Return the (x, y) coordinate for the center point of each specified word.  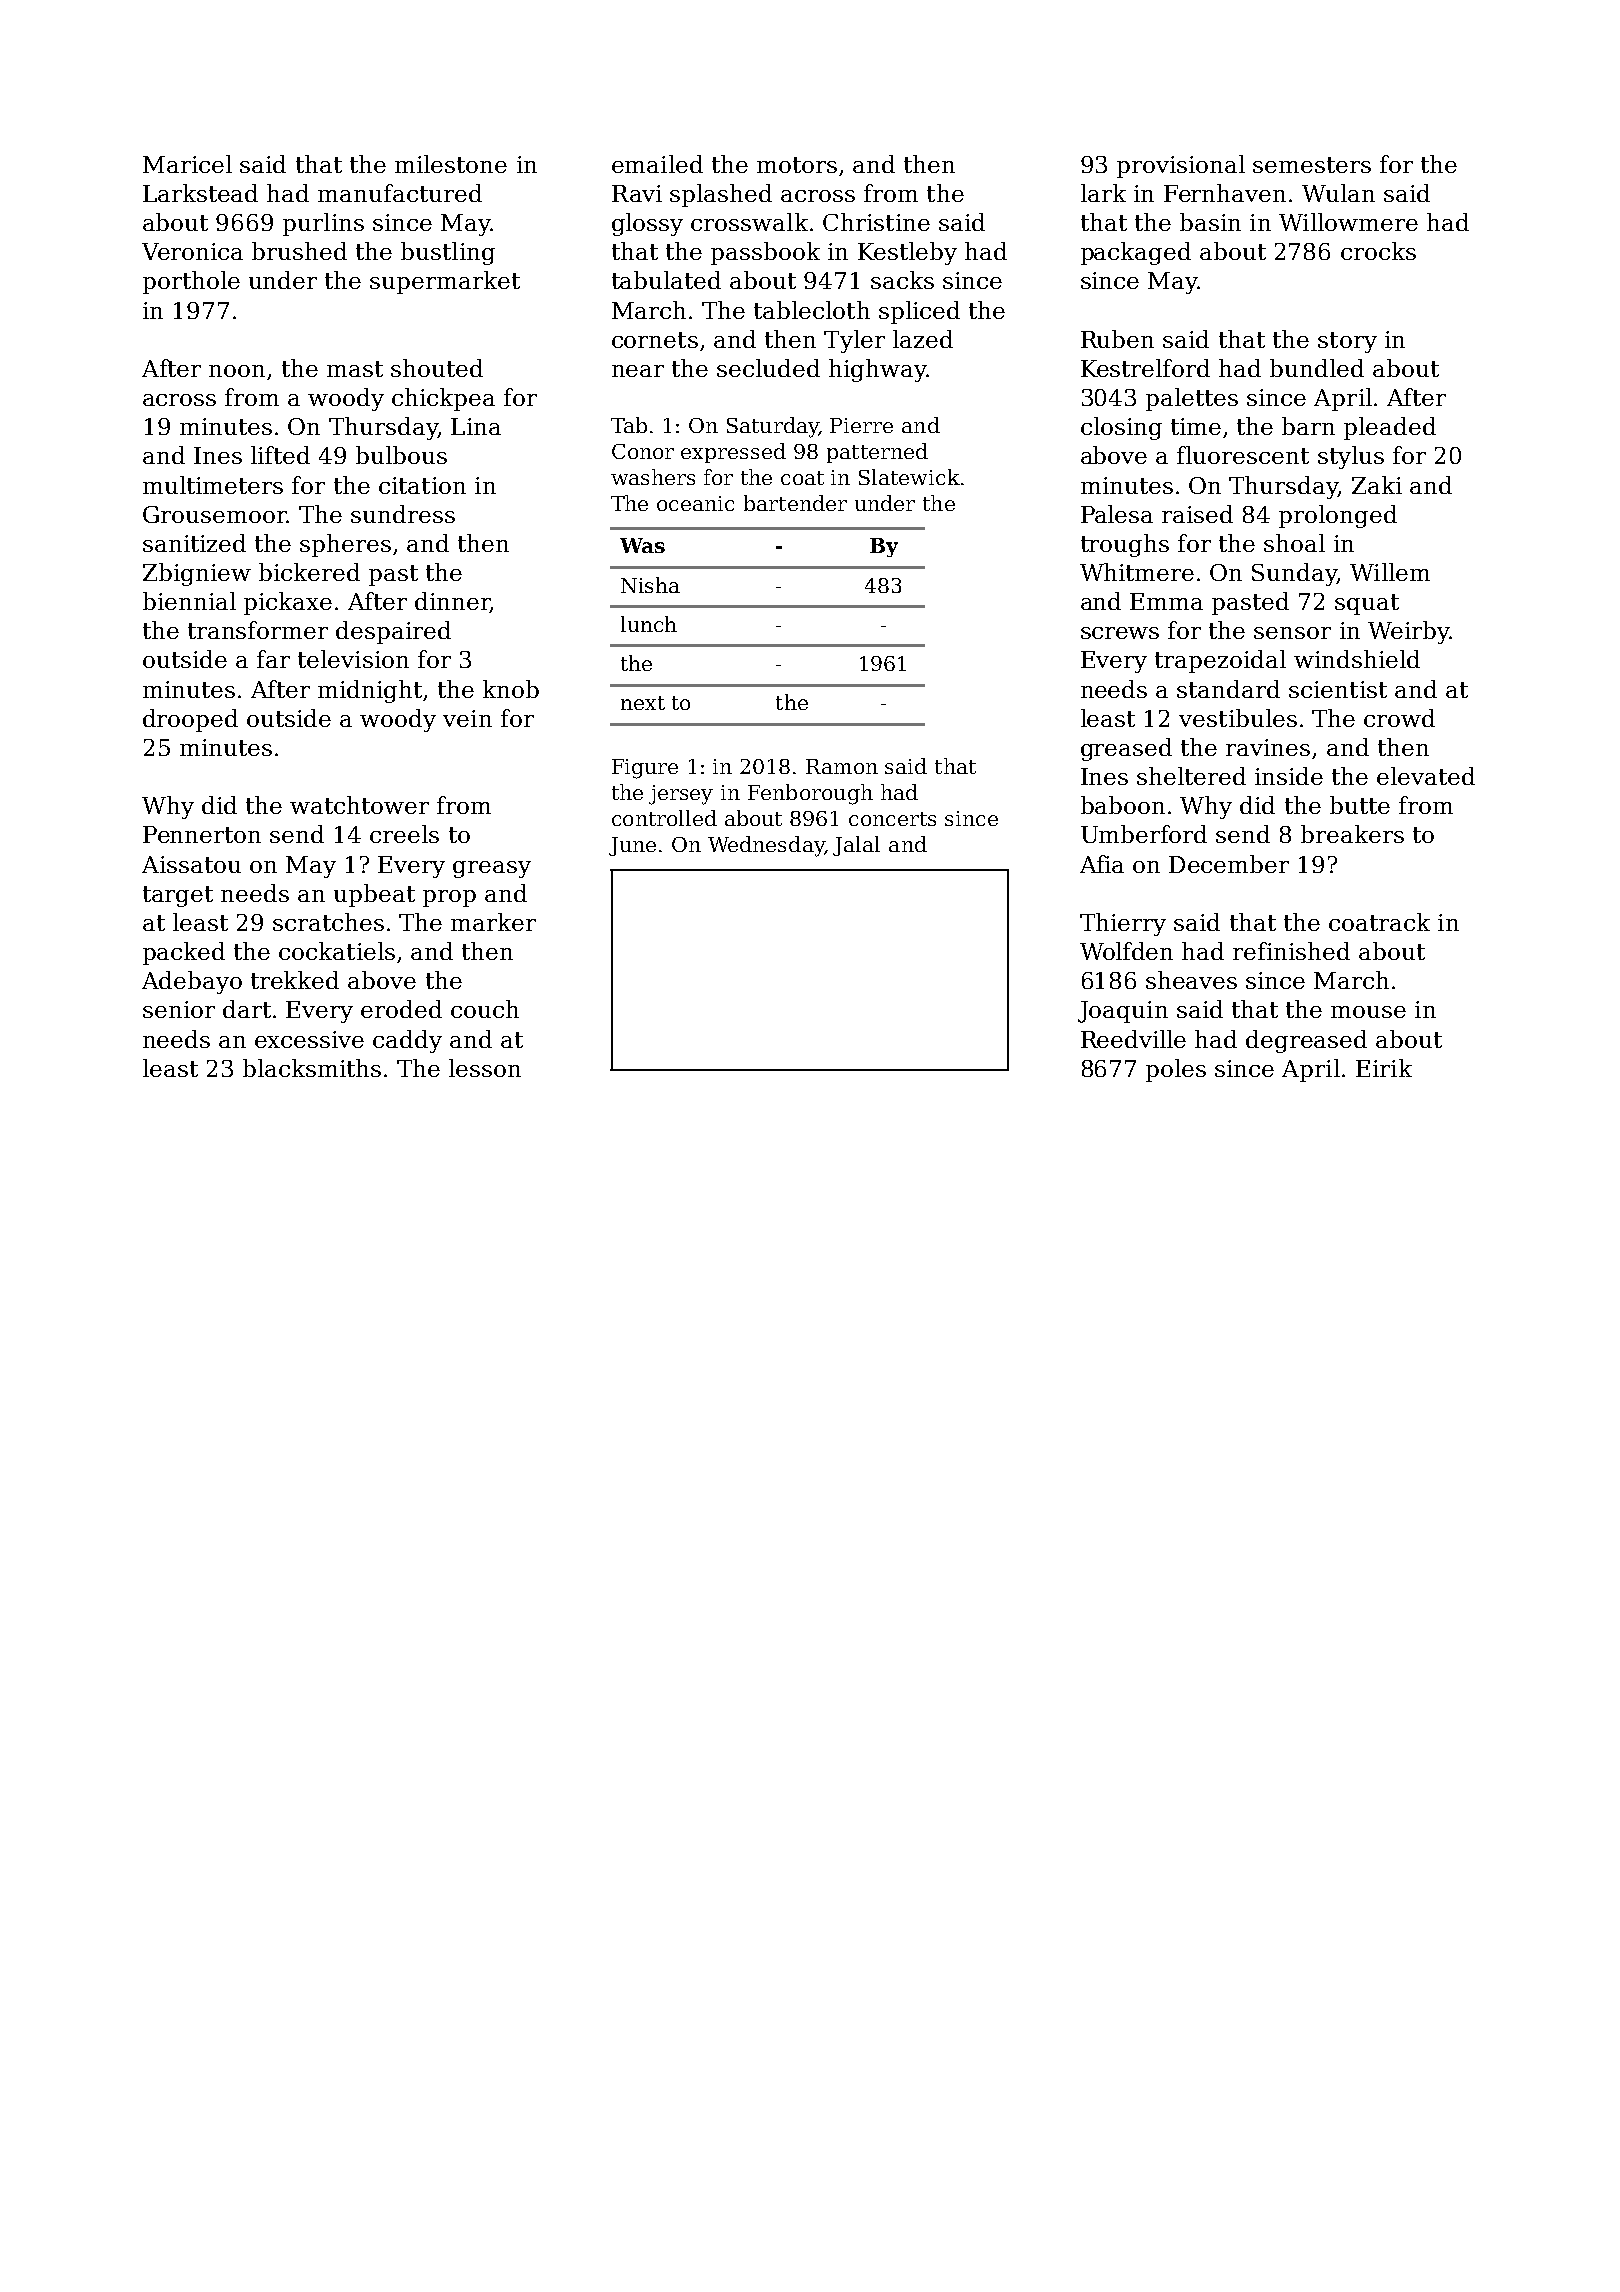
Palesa (1117, 514)
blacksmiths (312, 1068)
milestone (451, 164)
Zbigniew (197, 574)
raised (1197, 514)
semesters (1312, 165)
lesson (485, 1068)
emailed (657, 164)
